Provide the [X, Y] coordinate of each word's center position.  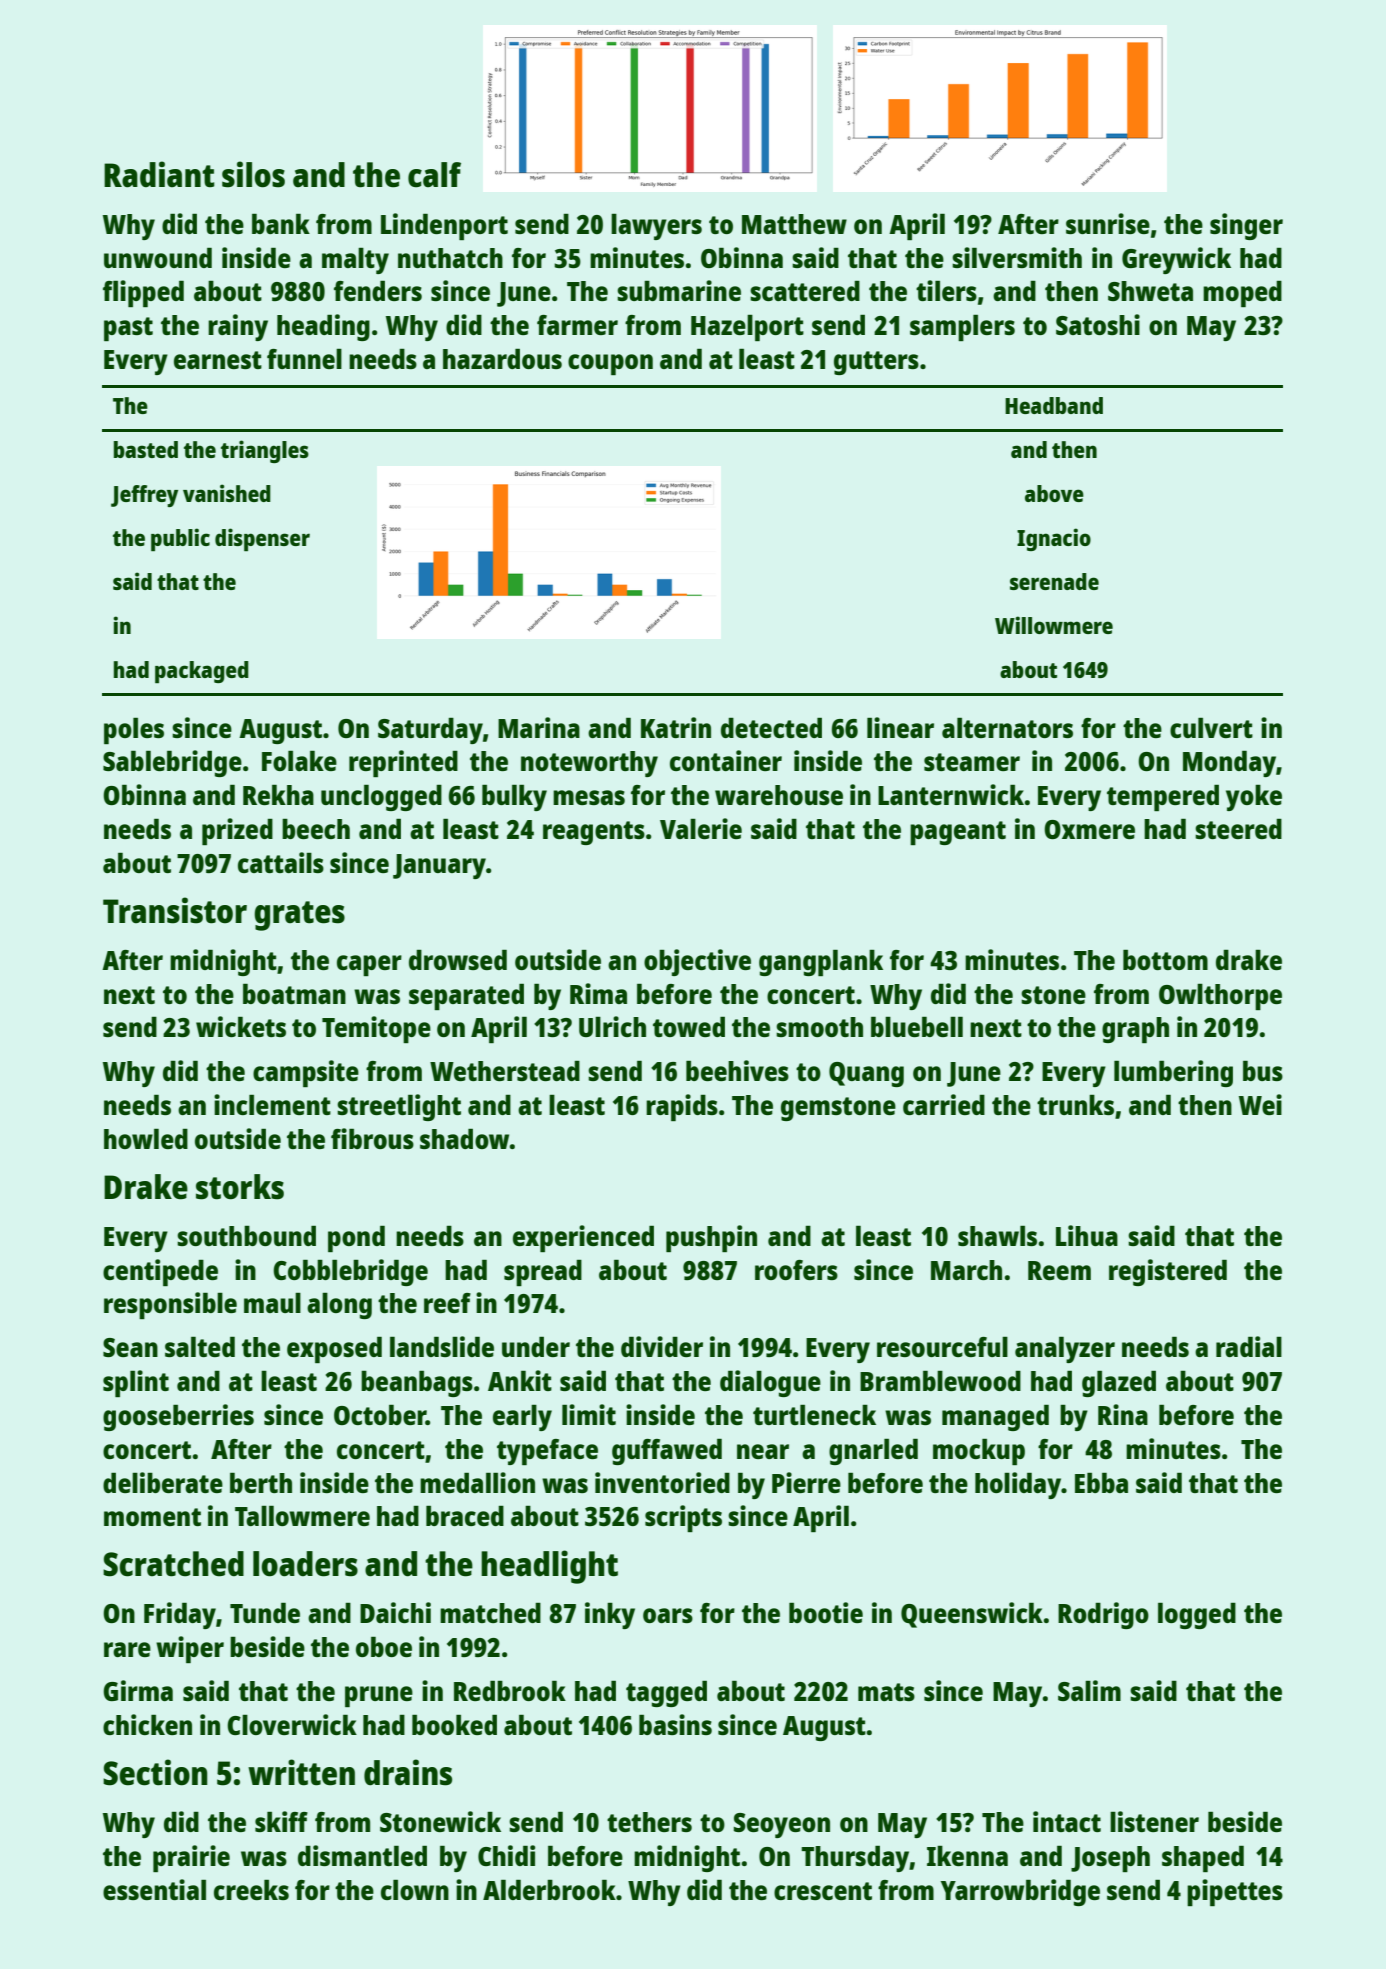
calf [434, 175]
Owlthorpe [1220, 997]
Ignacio [1054, 539]
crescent [823, 1891]
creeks [251, 1890]
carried [944, 1104]
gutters [876, 363]
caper [369, 965]
